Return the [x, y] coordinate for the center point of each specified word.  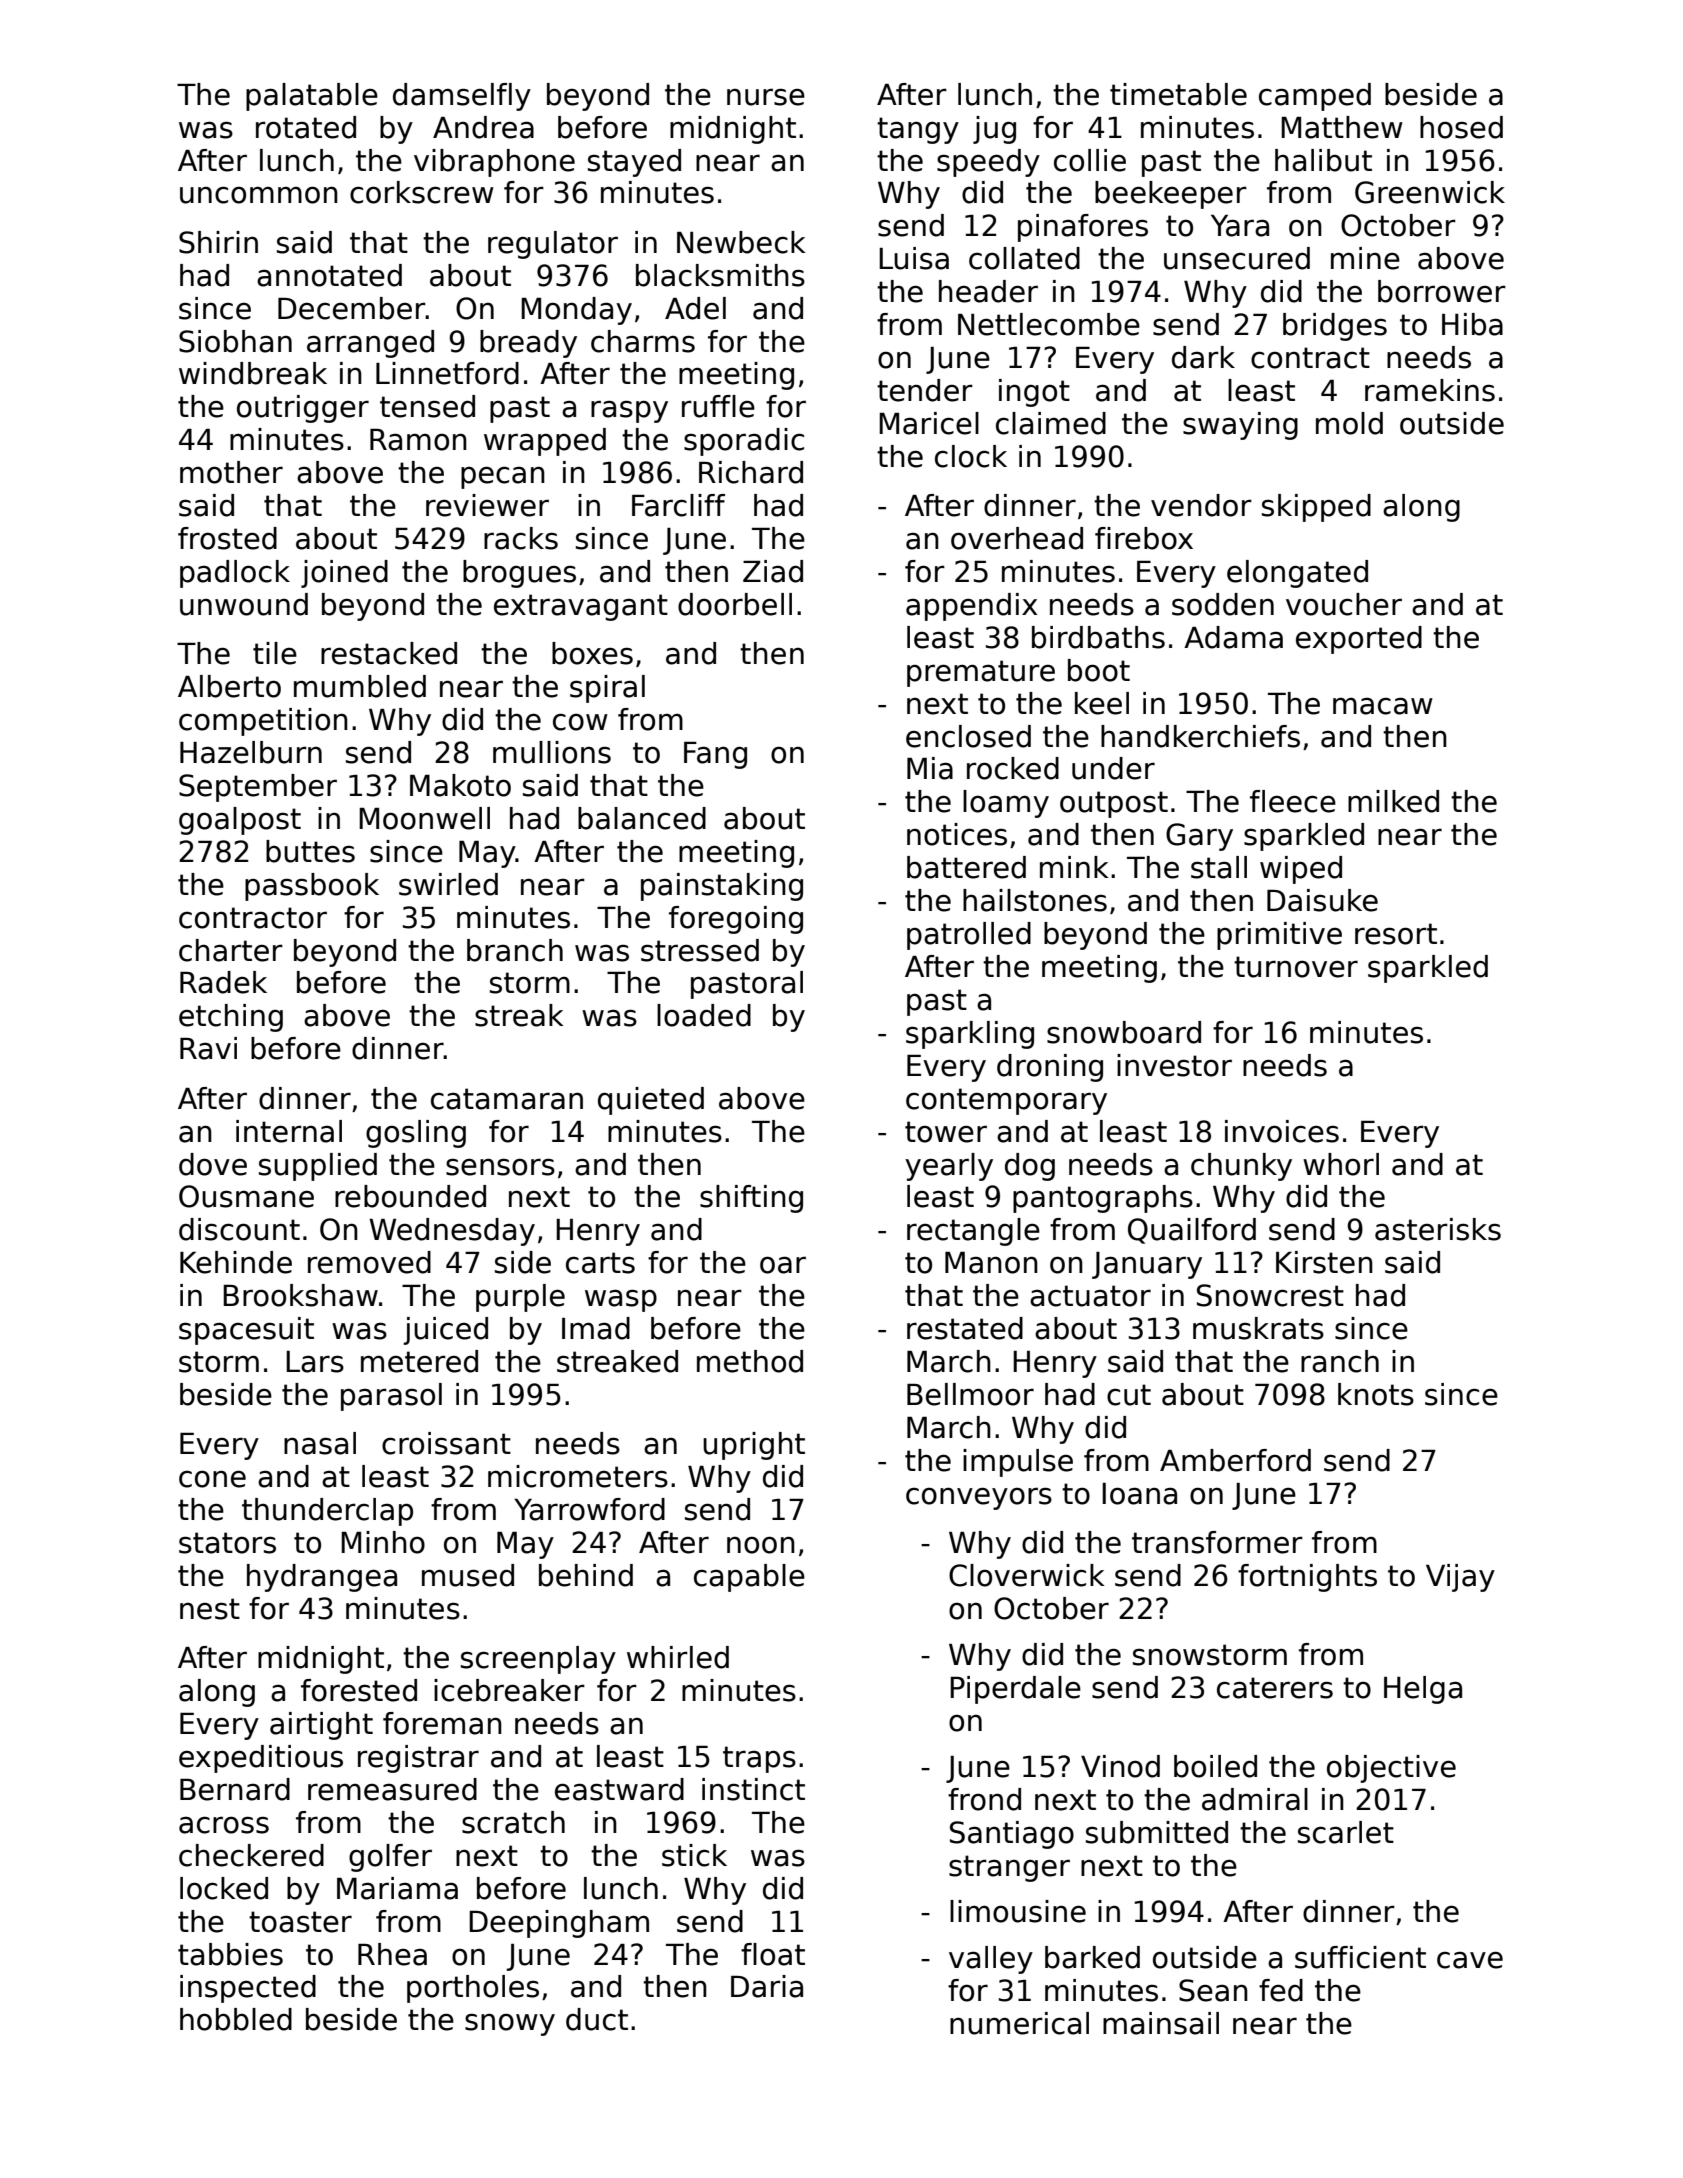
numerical [1019, 2023]
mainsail [1161, 2023]
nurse [766, 97]
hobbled [236, 2019]
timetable [1178, 94]
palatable [312, 97]
